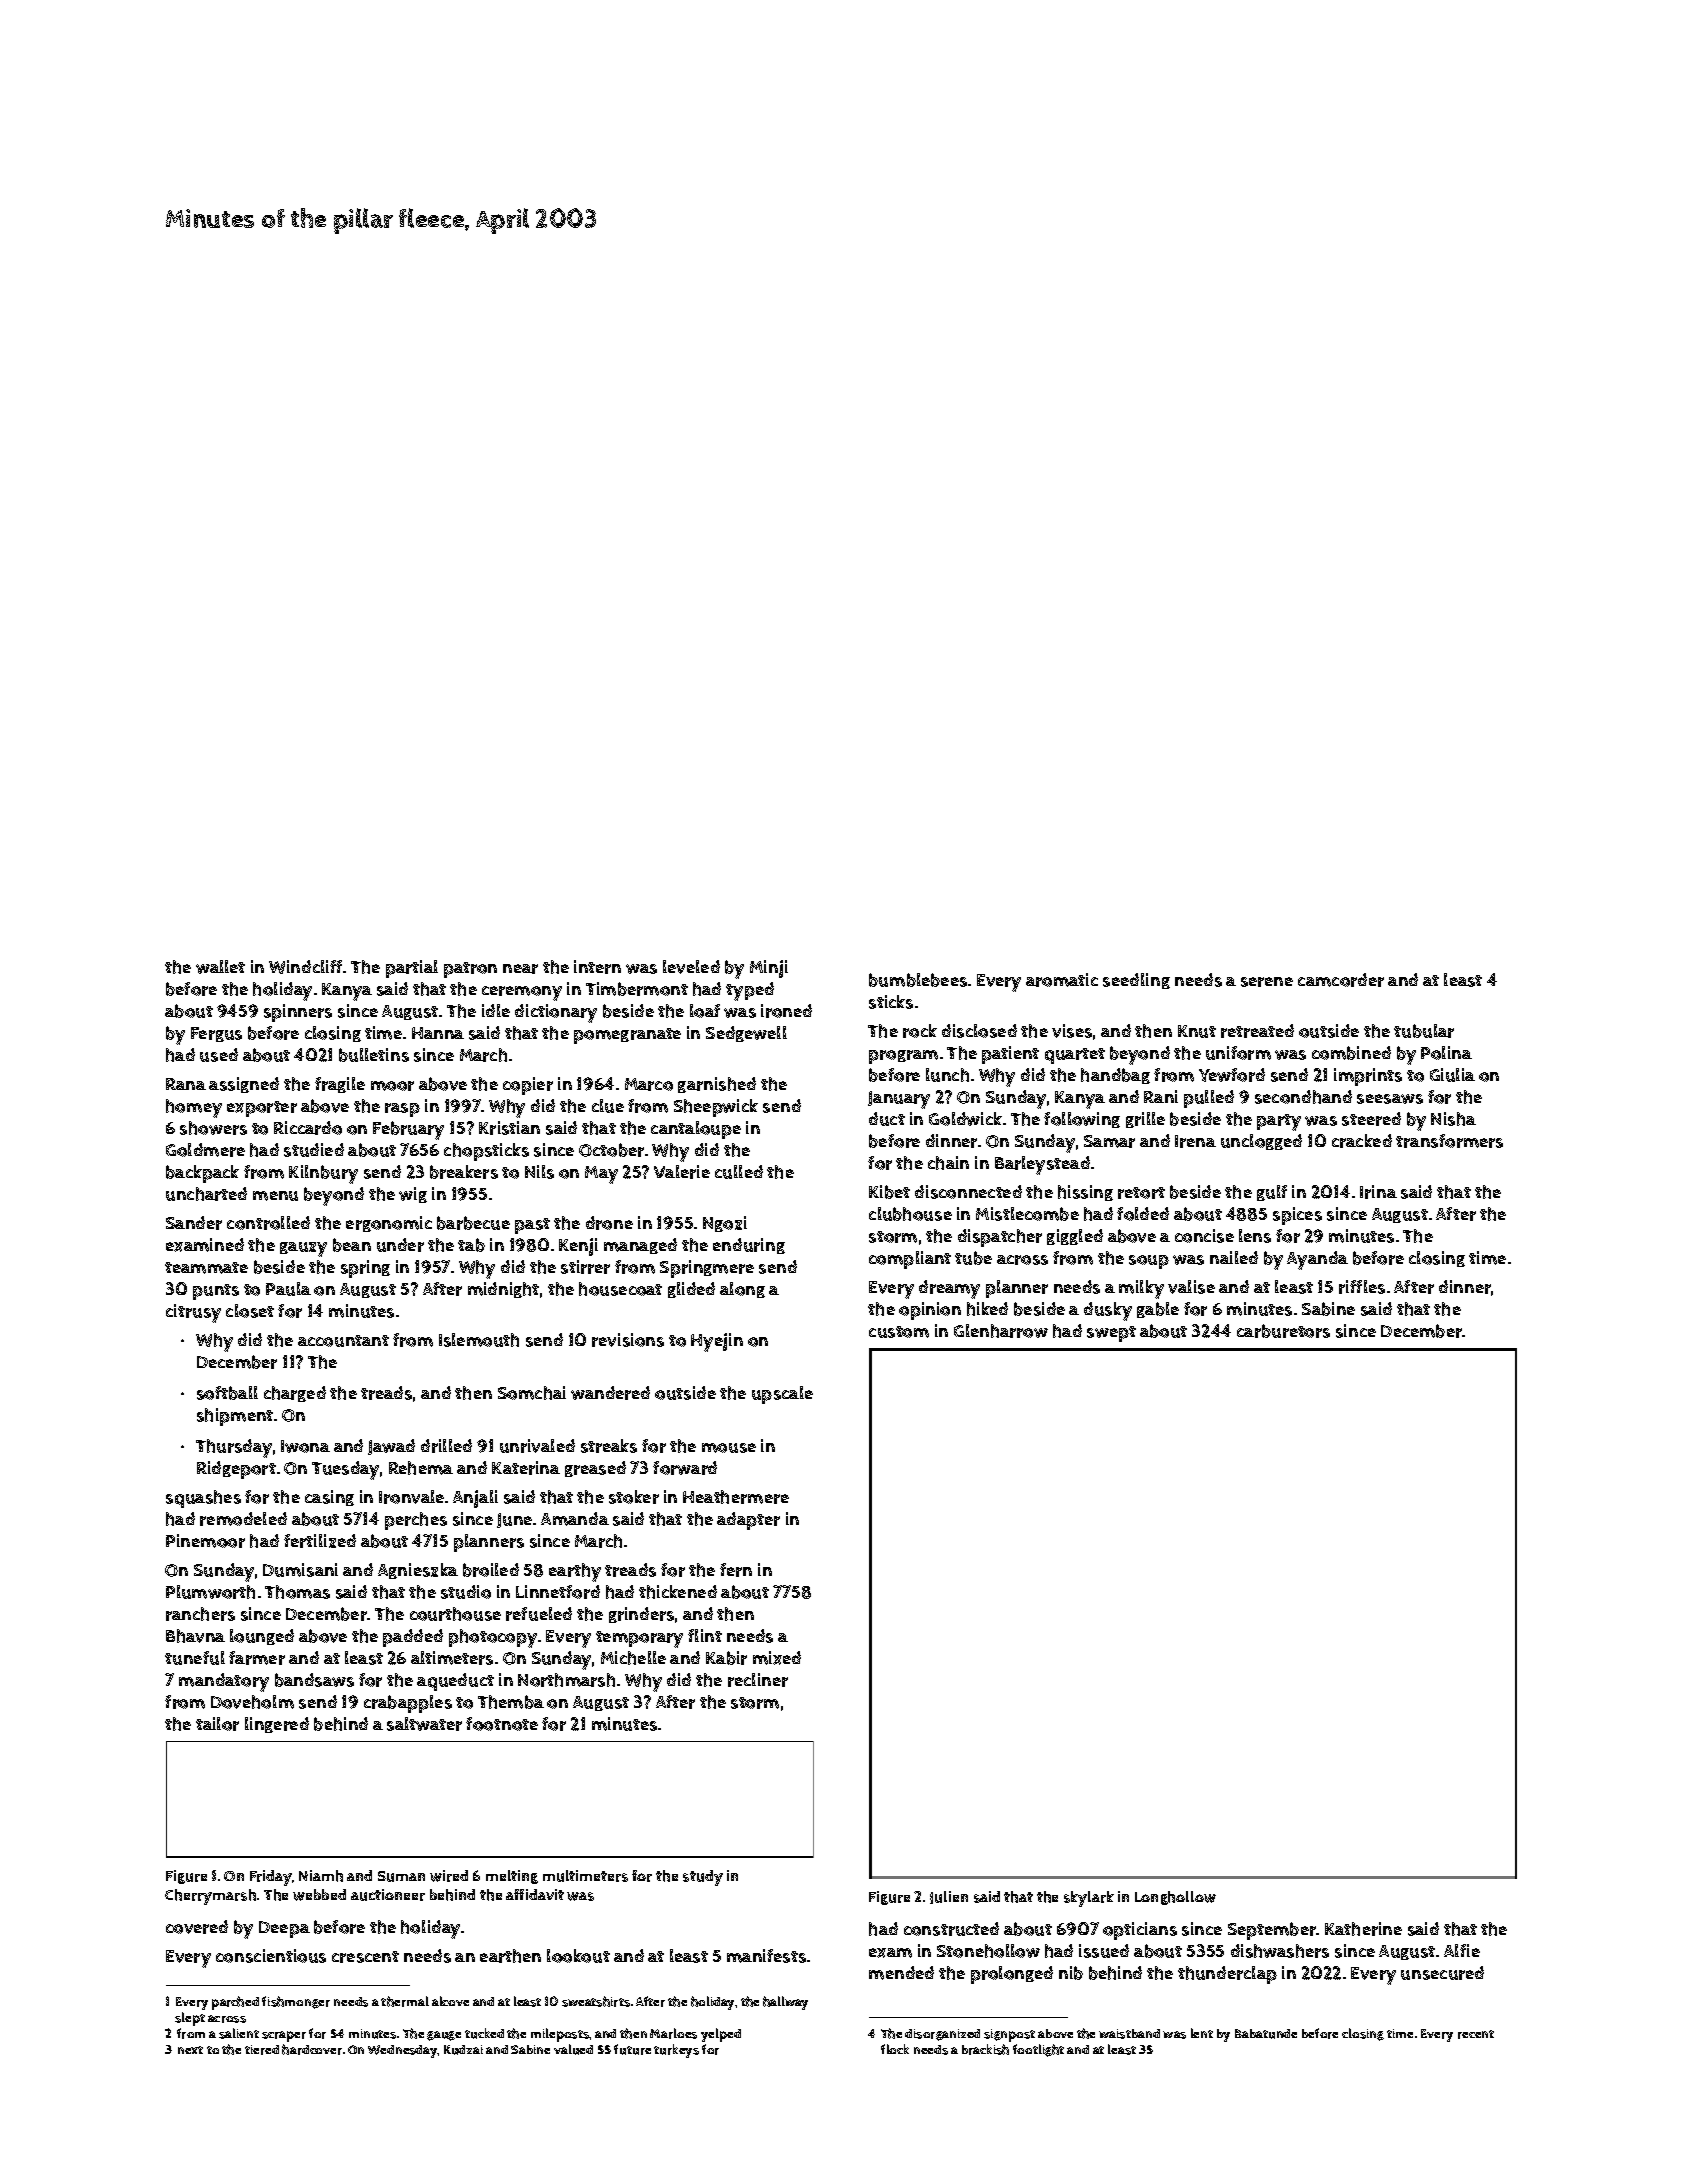  I want to click on farmer, so click(257, 1658).
